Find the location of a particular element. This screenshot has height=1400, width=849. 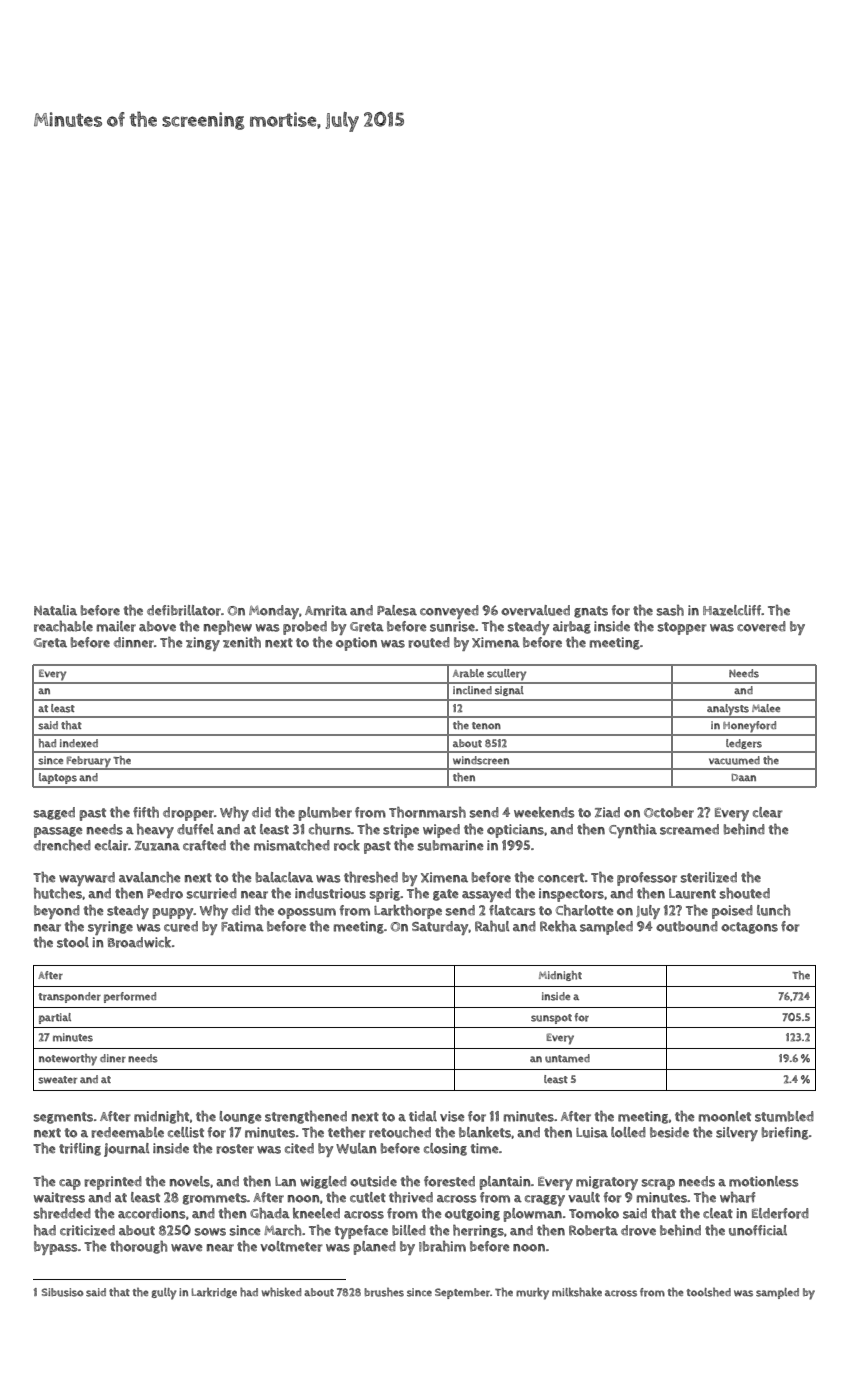

stumbled is located at coordinates (784, 1116).
